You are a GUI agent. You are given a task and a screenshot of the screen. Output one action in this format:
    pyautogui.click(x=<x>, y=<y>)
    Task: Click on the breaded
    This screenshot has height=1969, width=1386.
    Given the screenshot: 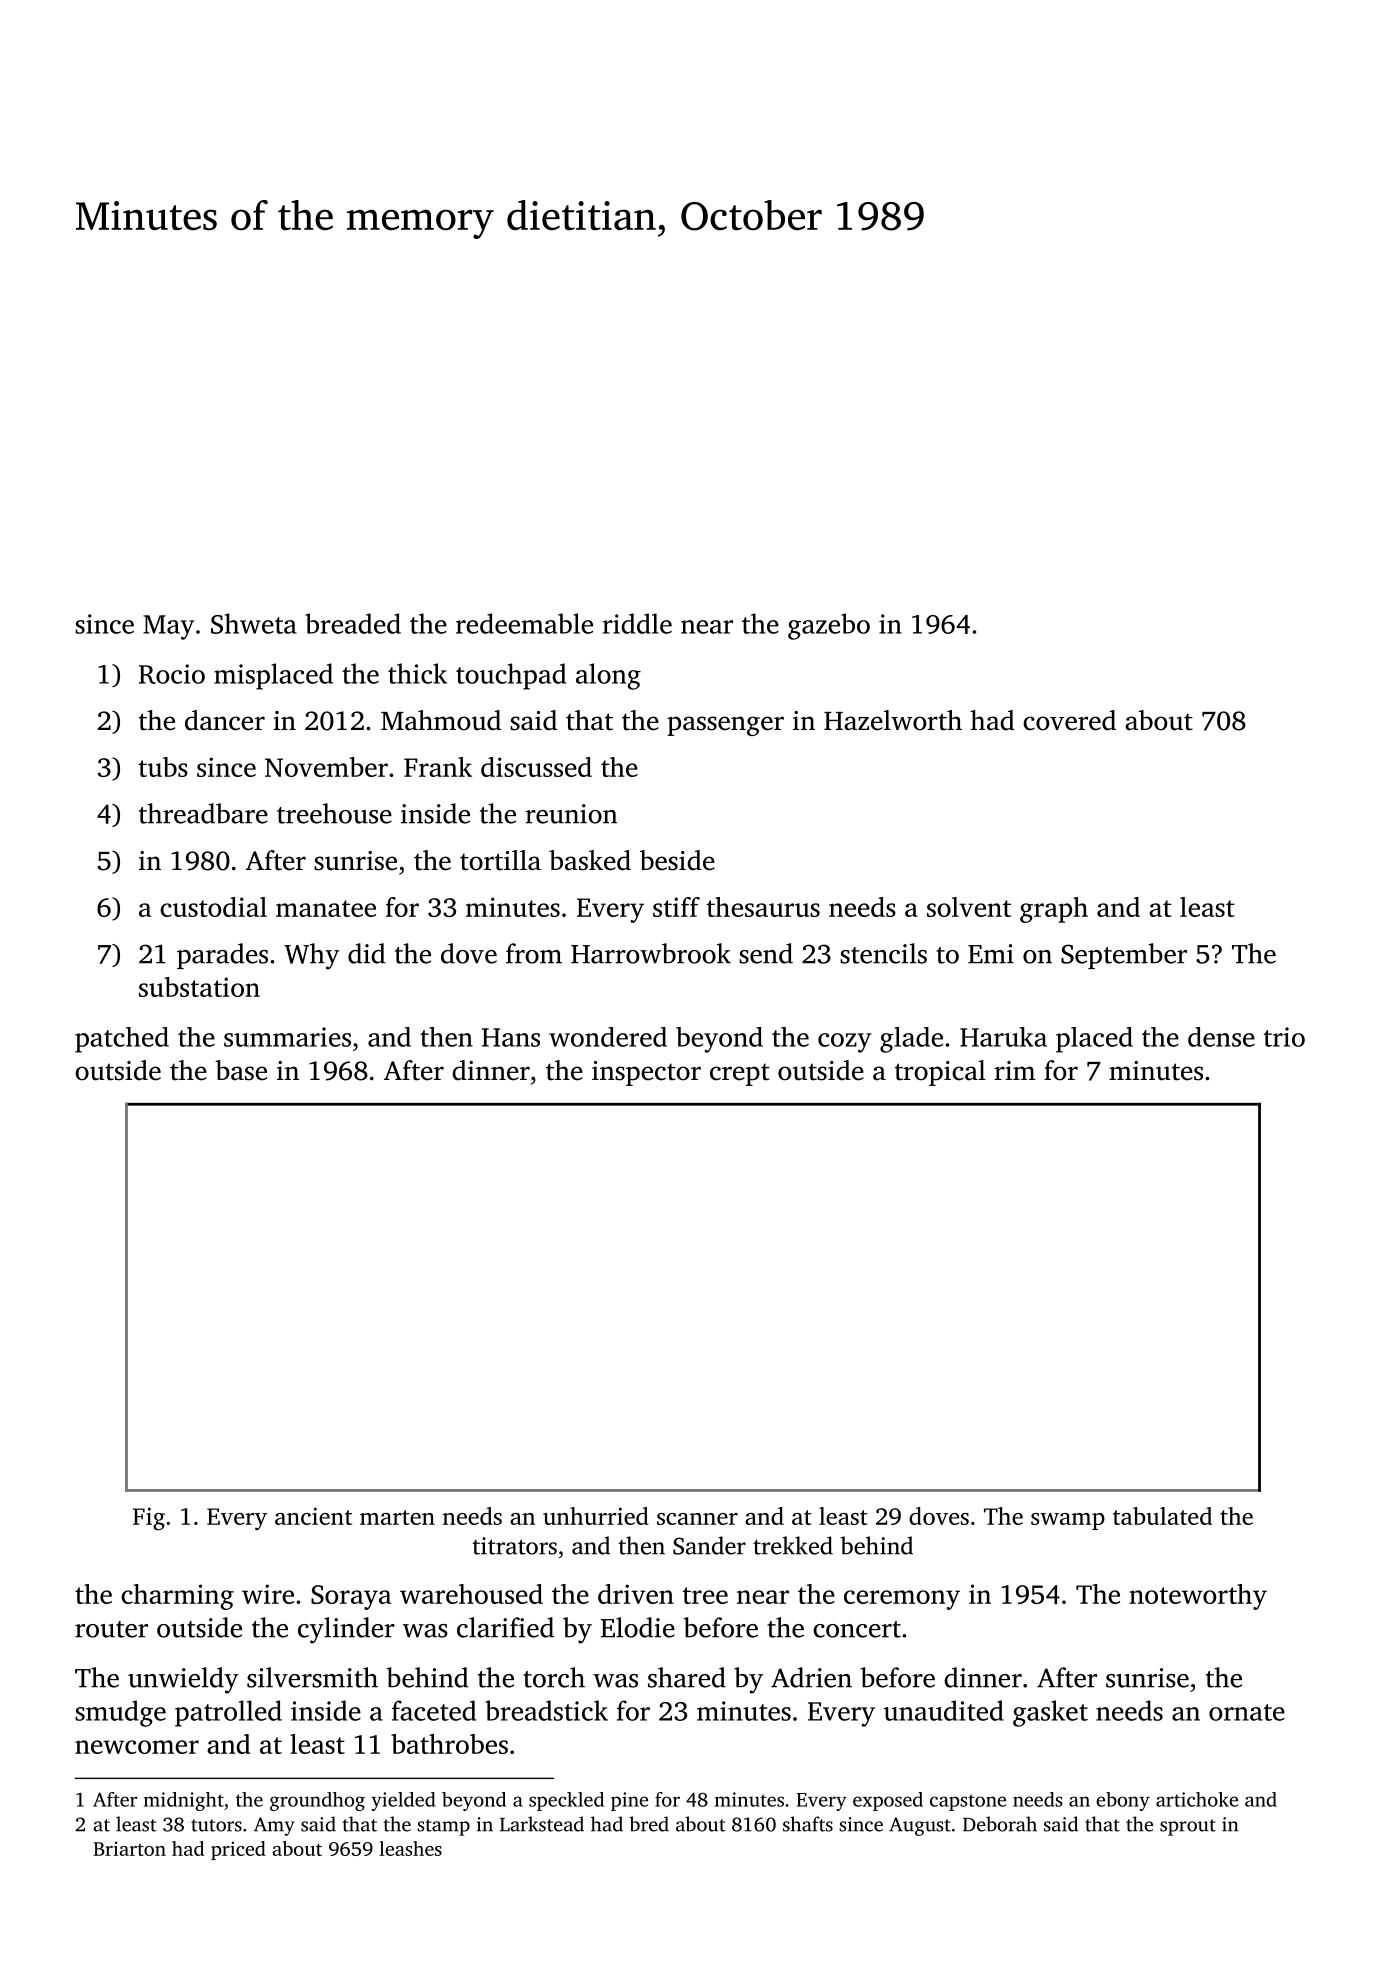 What is the action you would take?
    pyautogui.click(x=353, y=623)
